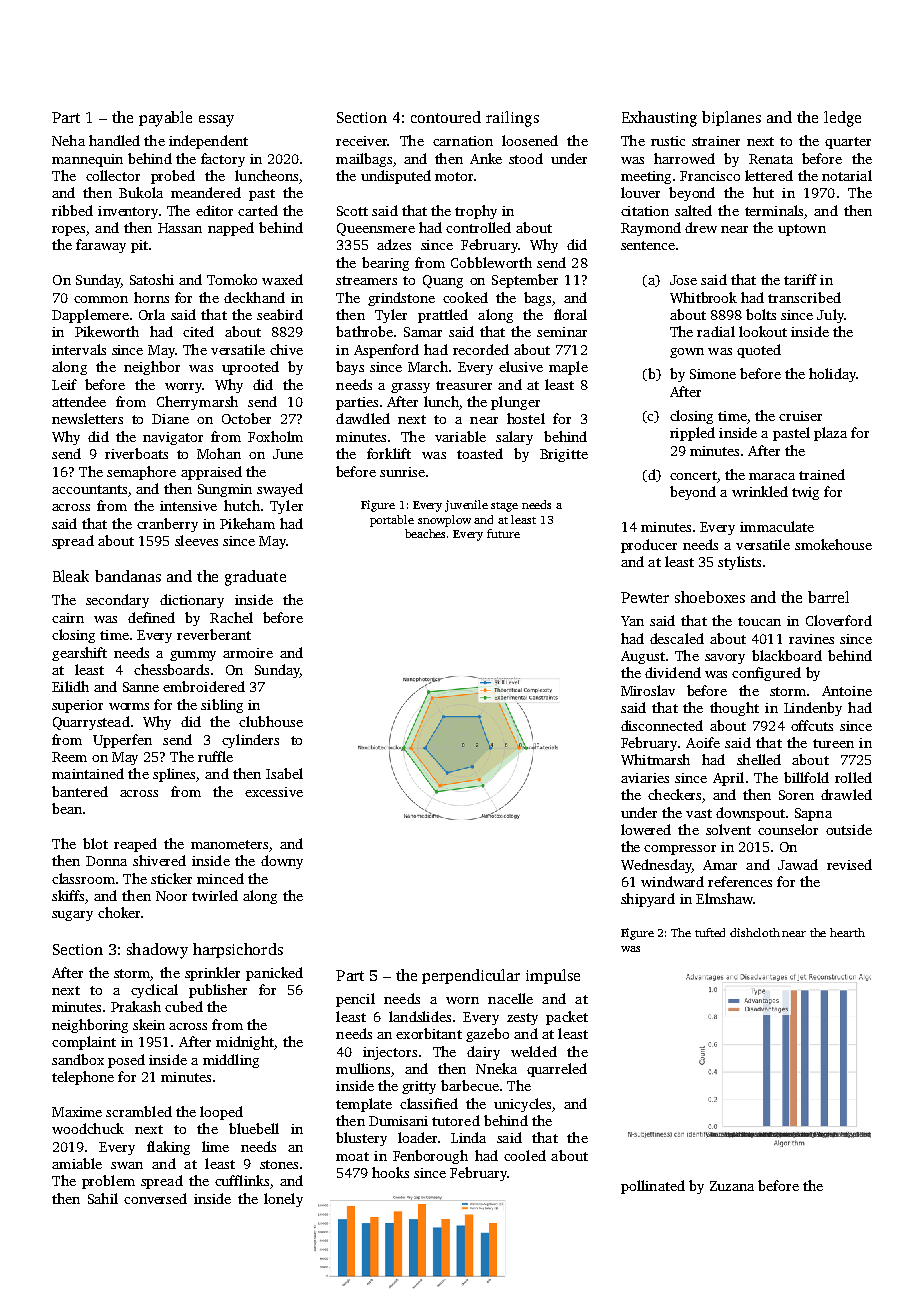 The height and width of the screenshot is (1308, 924). I want to click on Maxime, so click(77, 1112).
